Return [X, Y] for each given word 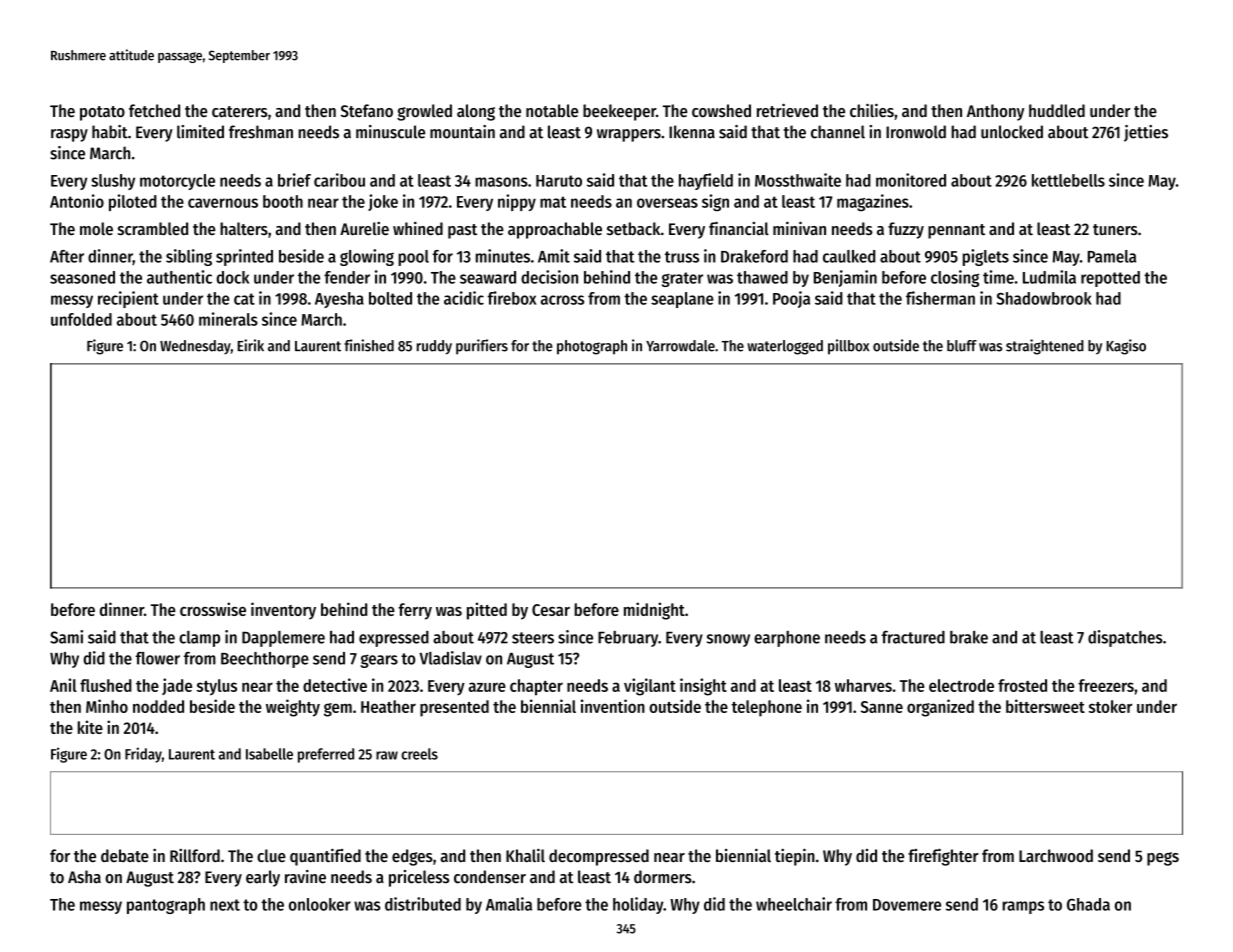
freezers [1106, 685]
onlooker [320, 904]
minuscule [390, 132]
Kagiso [1126, 347]
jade [177, 686]
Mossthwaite [798, 180]
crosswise [213, 609]
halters [244, 228]
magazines [873, 202]
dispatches [1125, 638]
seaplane [682, 300]
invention [613, 706]
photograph [592, 347]
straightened [1045, 347]
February [628, 639]
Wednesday [195, 347]
